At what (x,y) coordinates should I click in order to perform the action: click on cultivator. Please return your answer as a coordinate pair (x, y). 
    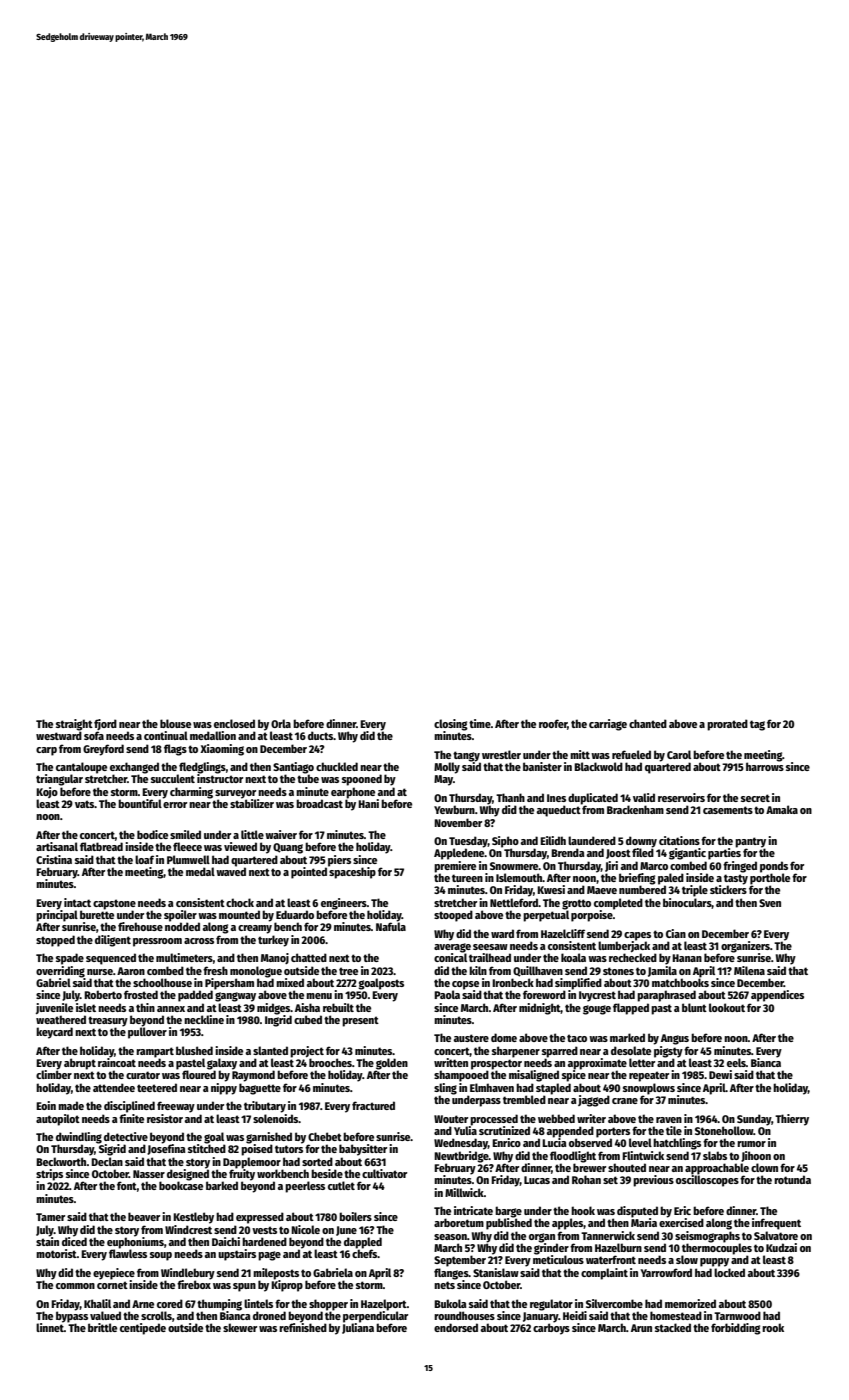
    Looking at the image, I should click on (384, 1173).
